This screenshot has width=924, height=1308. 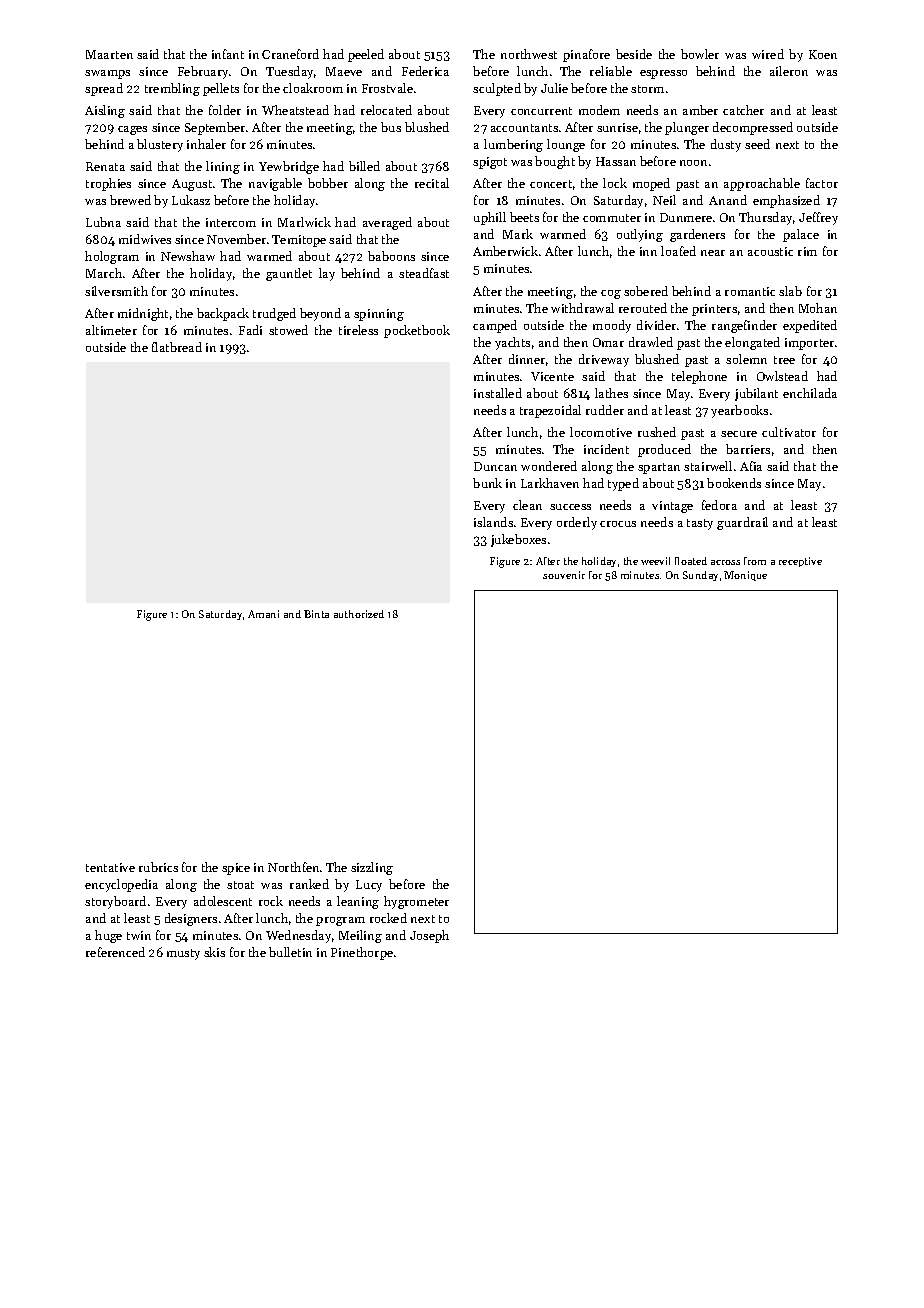 I want to click on musty, so click(x=183, y=954).
